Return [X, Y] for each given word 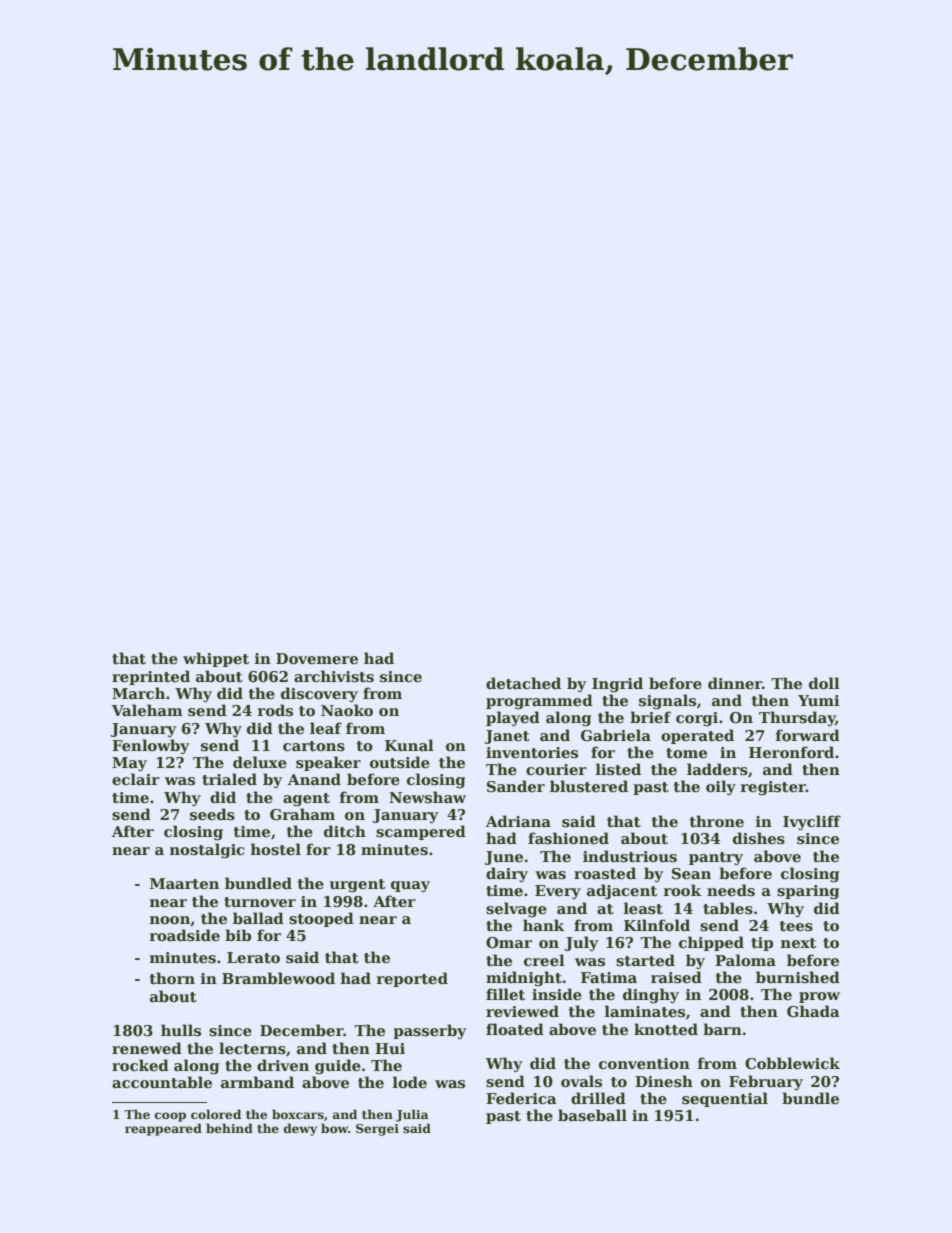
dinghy [651, 996]
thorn [172, 978]
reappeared [163, 1129]
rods [275, 710]
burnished [798, 977]
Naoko [347, 710]
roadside [185, 935]
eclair [136, 779]
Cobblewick [792, 1063]
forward [808, 735]
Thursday [797, 718]
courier [556, 769]
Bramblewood [278, 978]
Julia [412, 1115]
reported [412, 979]
